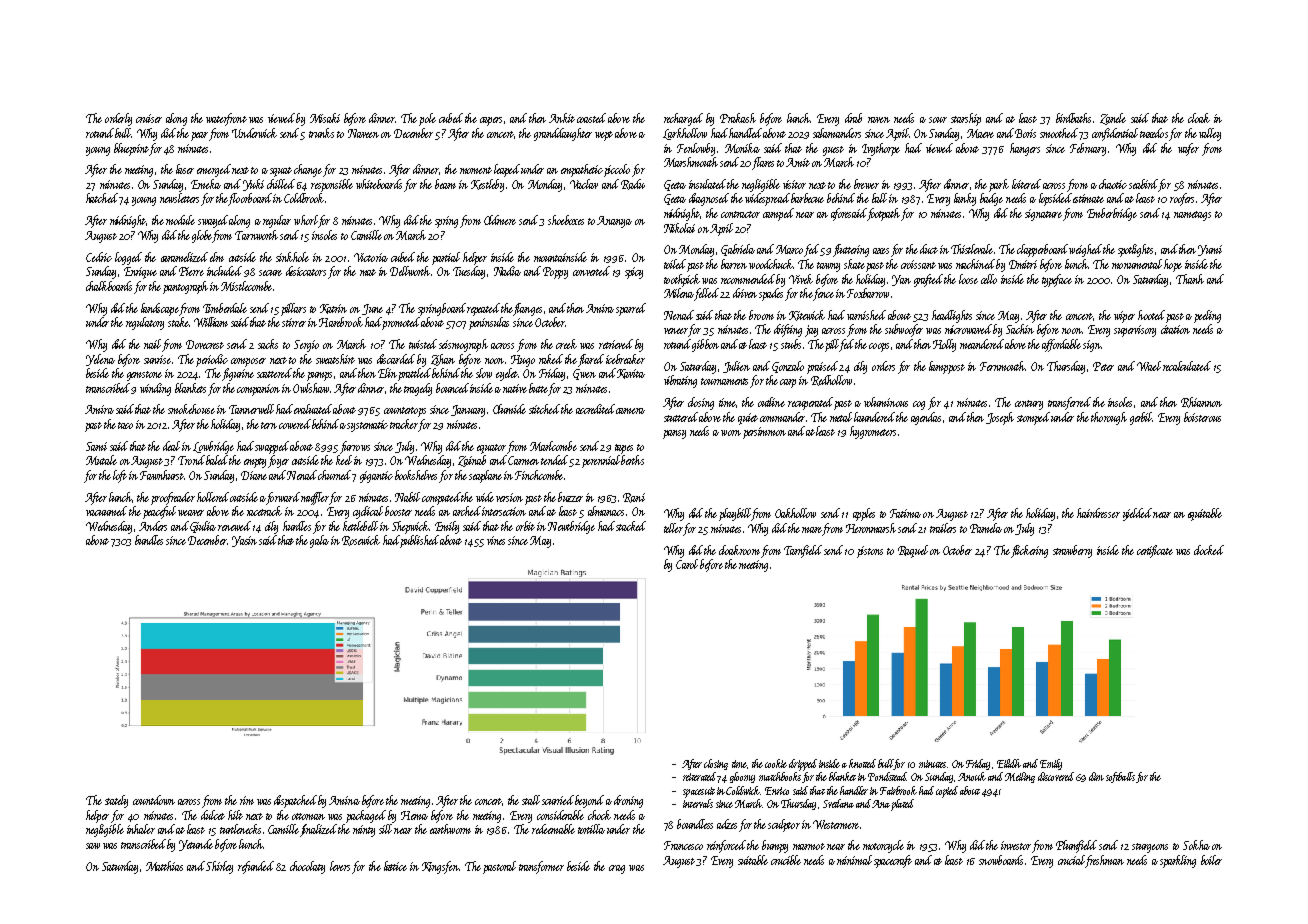 The width and height of the screenshot is (1308, 924). What do you see at coordinates (776, 763) in the screenshot?
I see `cookie` at bounding box center [776, 763].
